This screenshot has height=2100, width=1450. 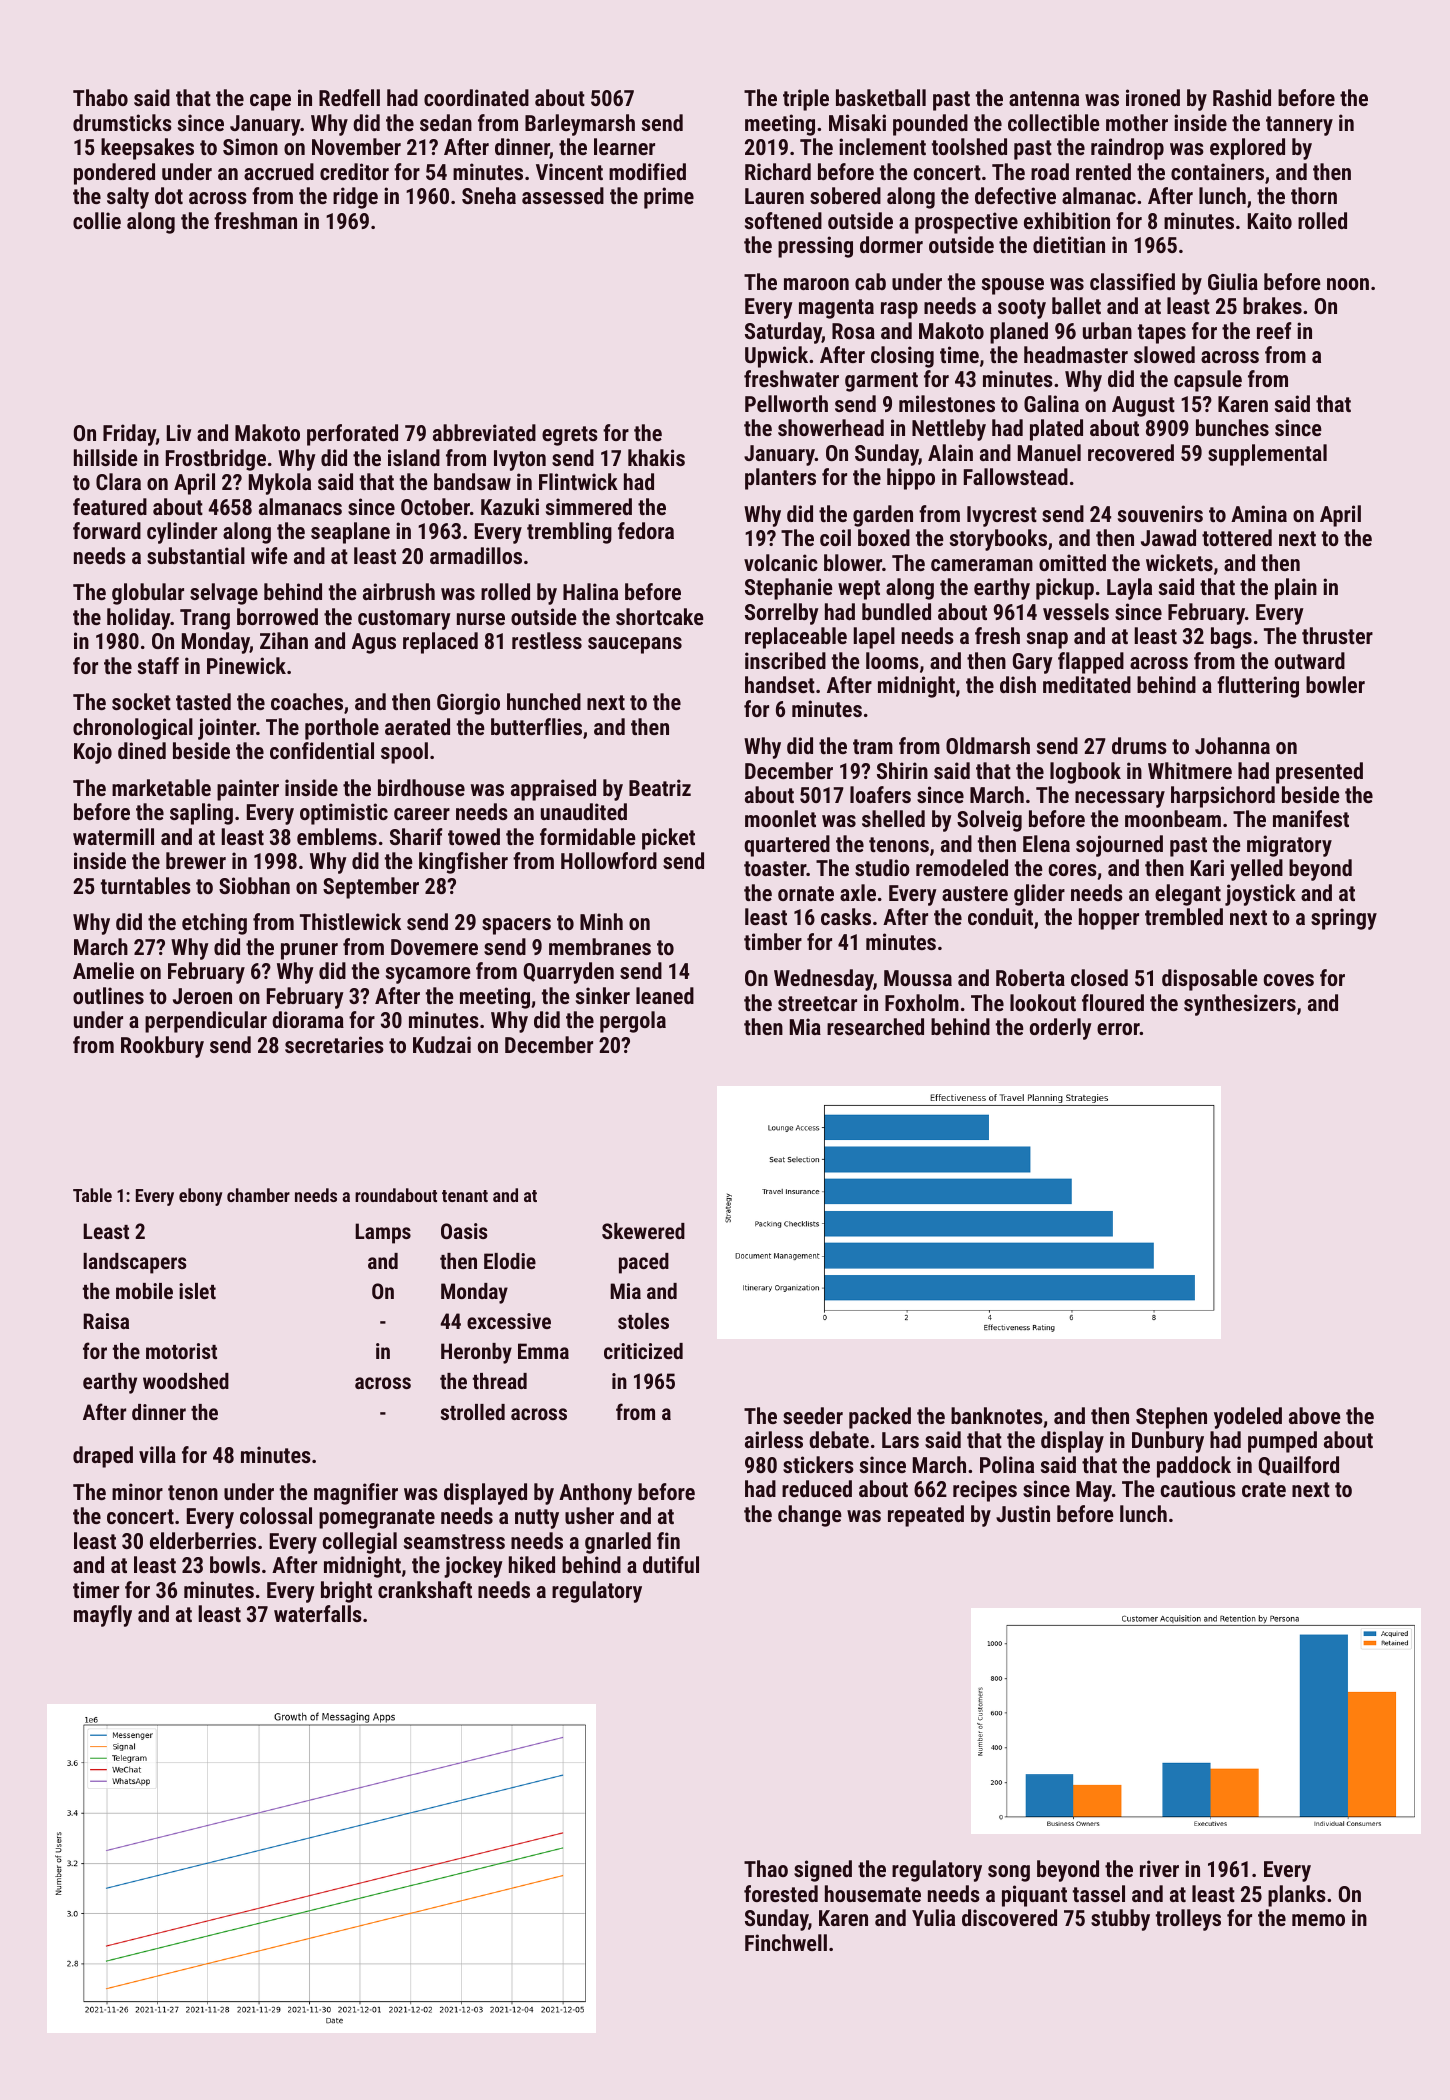 I want to click on coves, so click(x=1289, y=980).
